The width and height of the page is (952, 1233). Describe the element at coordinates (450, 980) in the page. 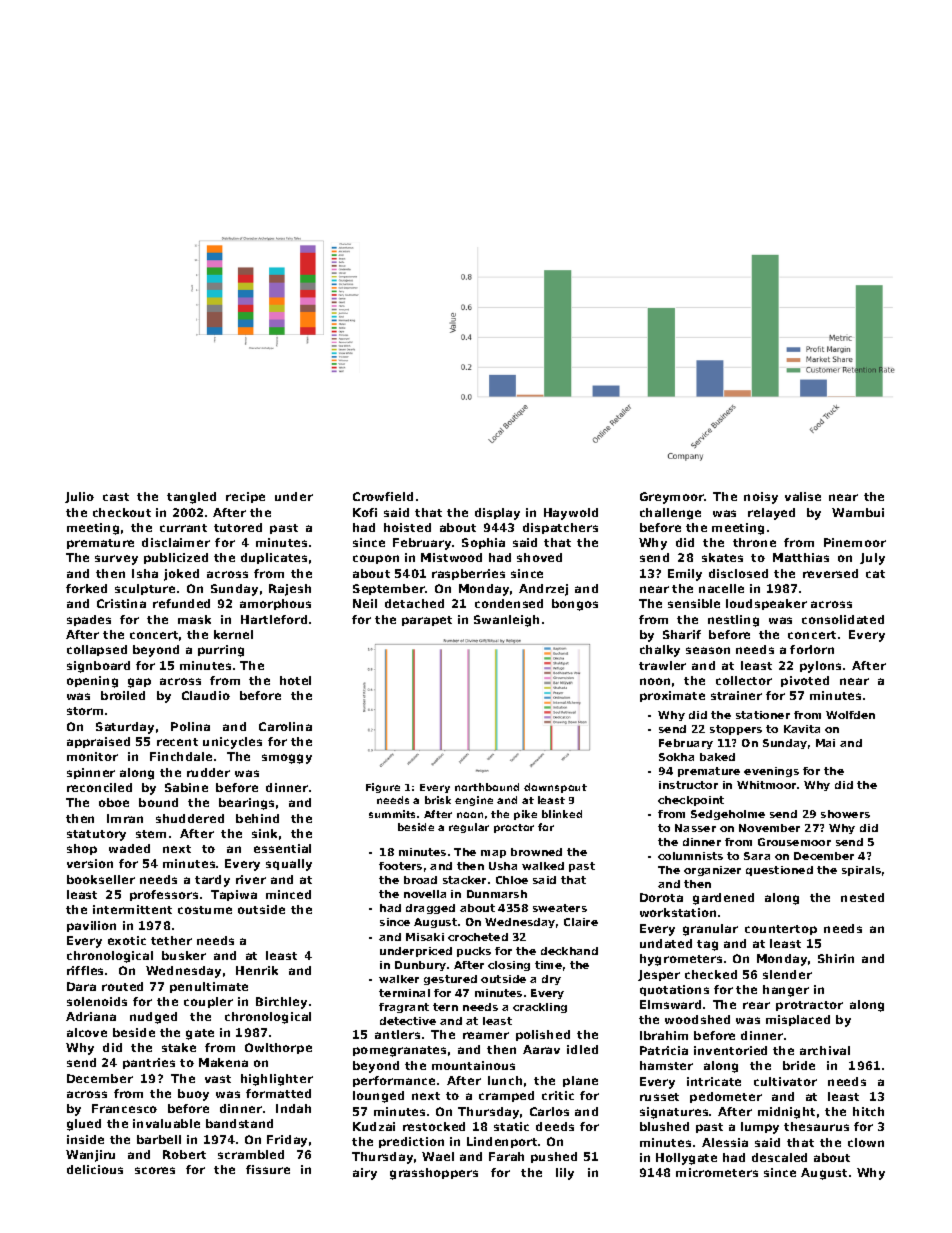

I see `gestured` at that location.
